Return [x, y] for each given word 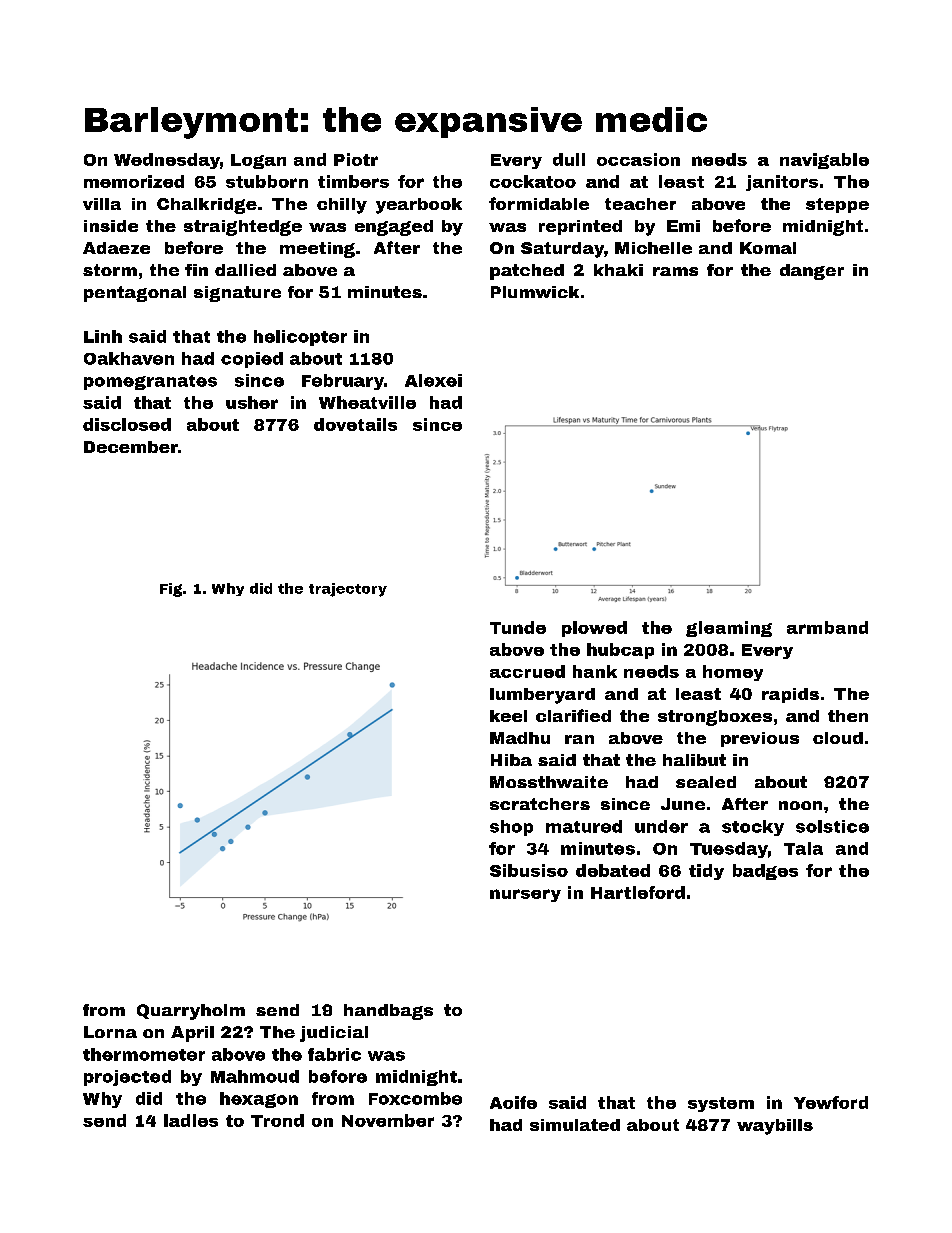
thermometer [144, 1054]
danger [812, 272]
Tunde [518, 627]
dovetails [355, 424]
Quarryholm [191, 1012]
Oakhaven [129, 358]
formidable [539, 203]
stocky [753, 828]
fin [196, 270]
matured [584, 826]
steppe [837, 205]
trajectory [348, 590]
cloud [838, 738]
